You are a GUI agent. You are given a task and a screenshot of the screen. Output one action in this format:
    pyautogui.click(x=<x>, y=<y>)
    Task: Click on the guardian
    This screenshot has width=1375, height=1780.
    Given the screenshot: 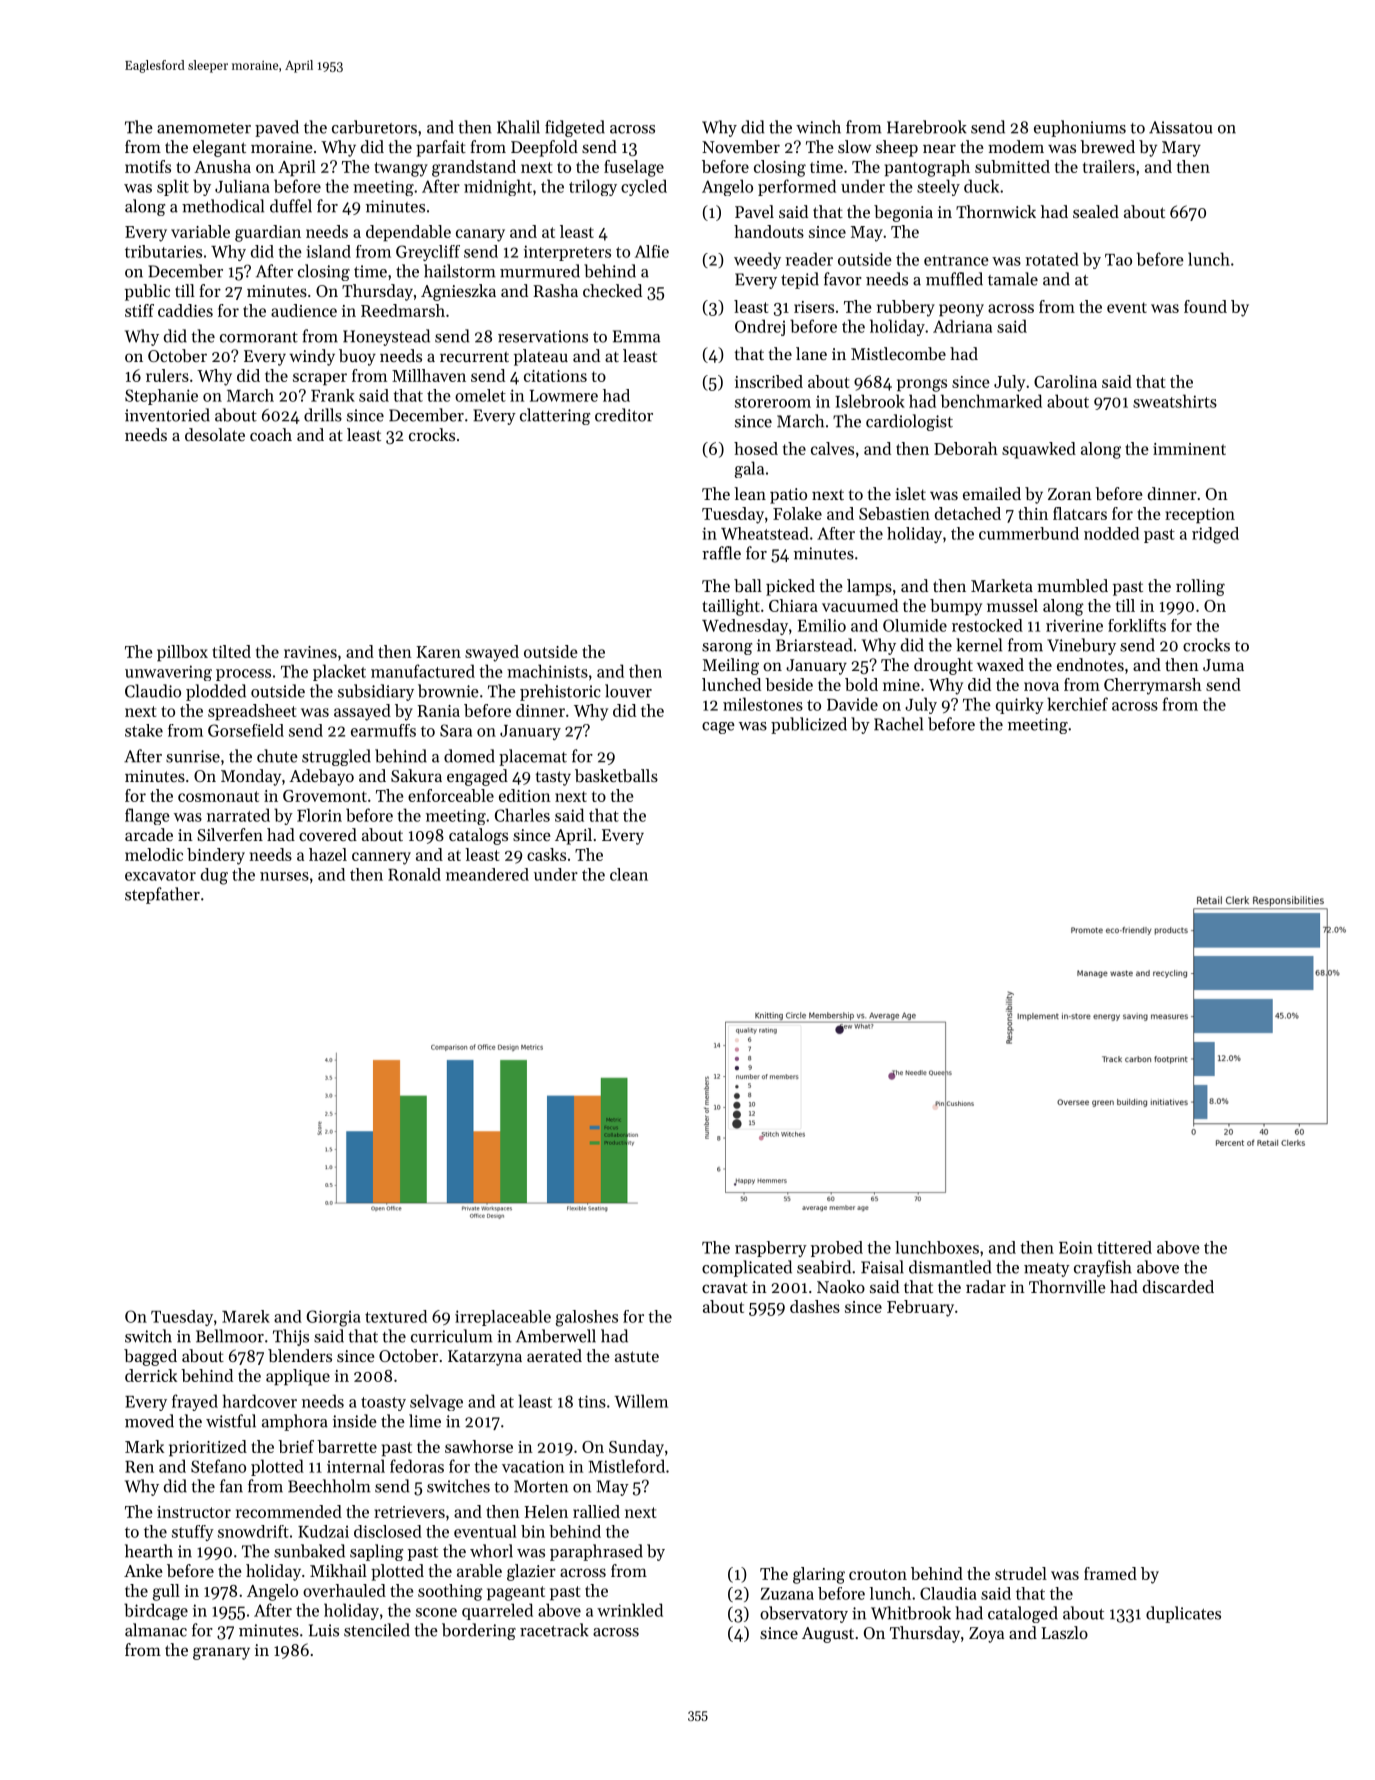 What is the action you would take?
    pyautogui.click(x=268, y=233)
